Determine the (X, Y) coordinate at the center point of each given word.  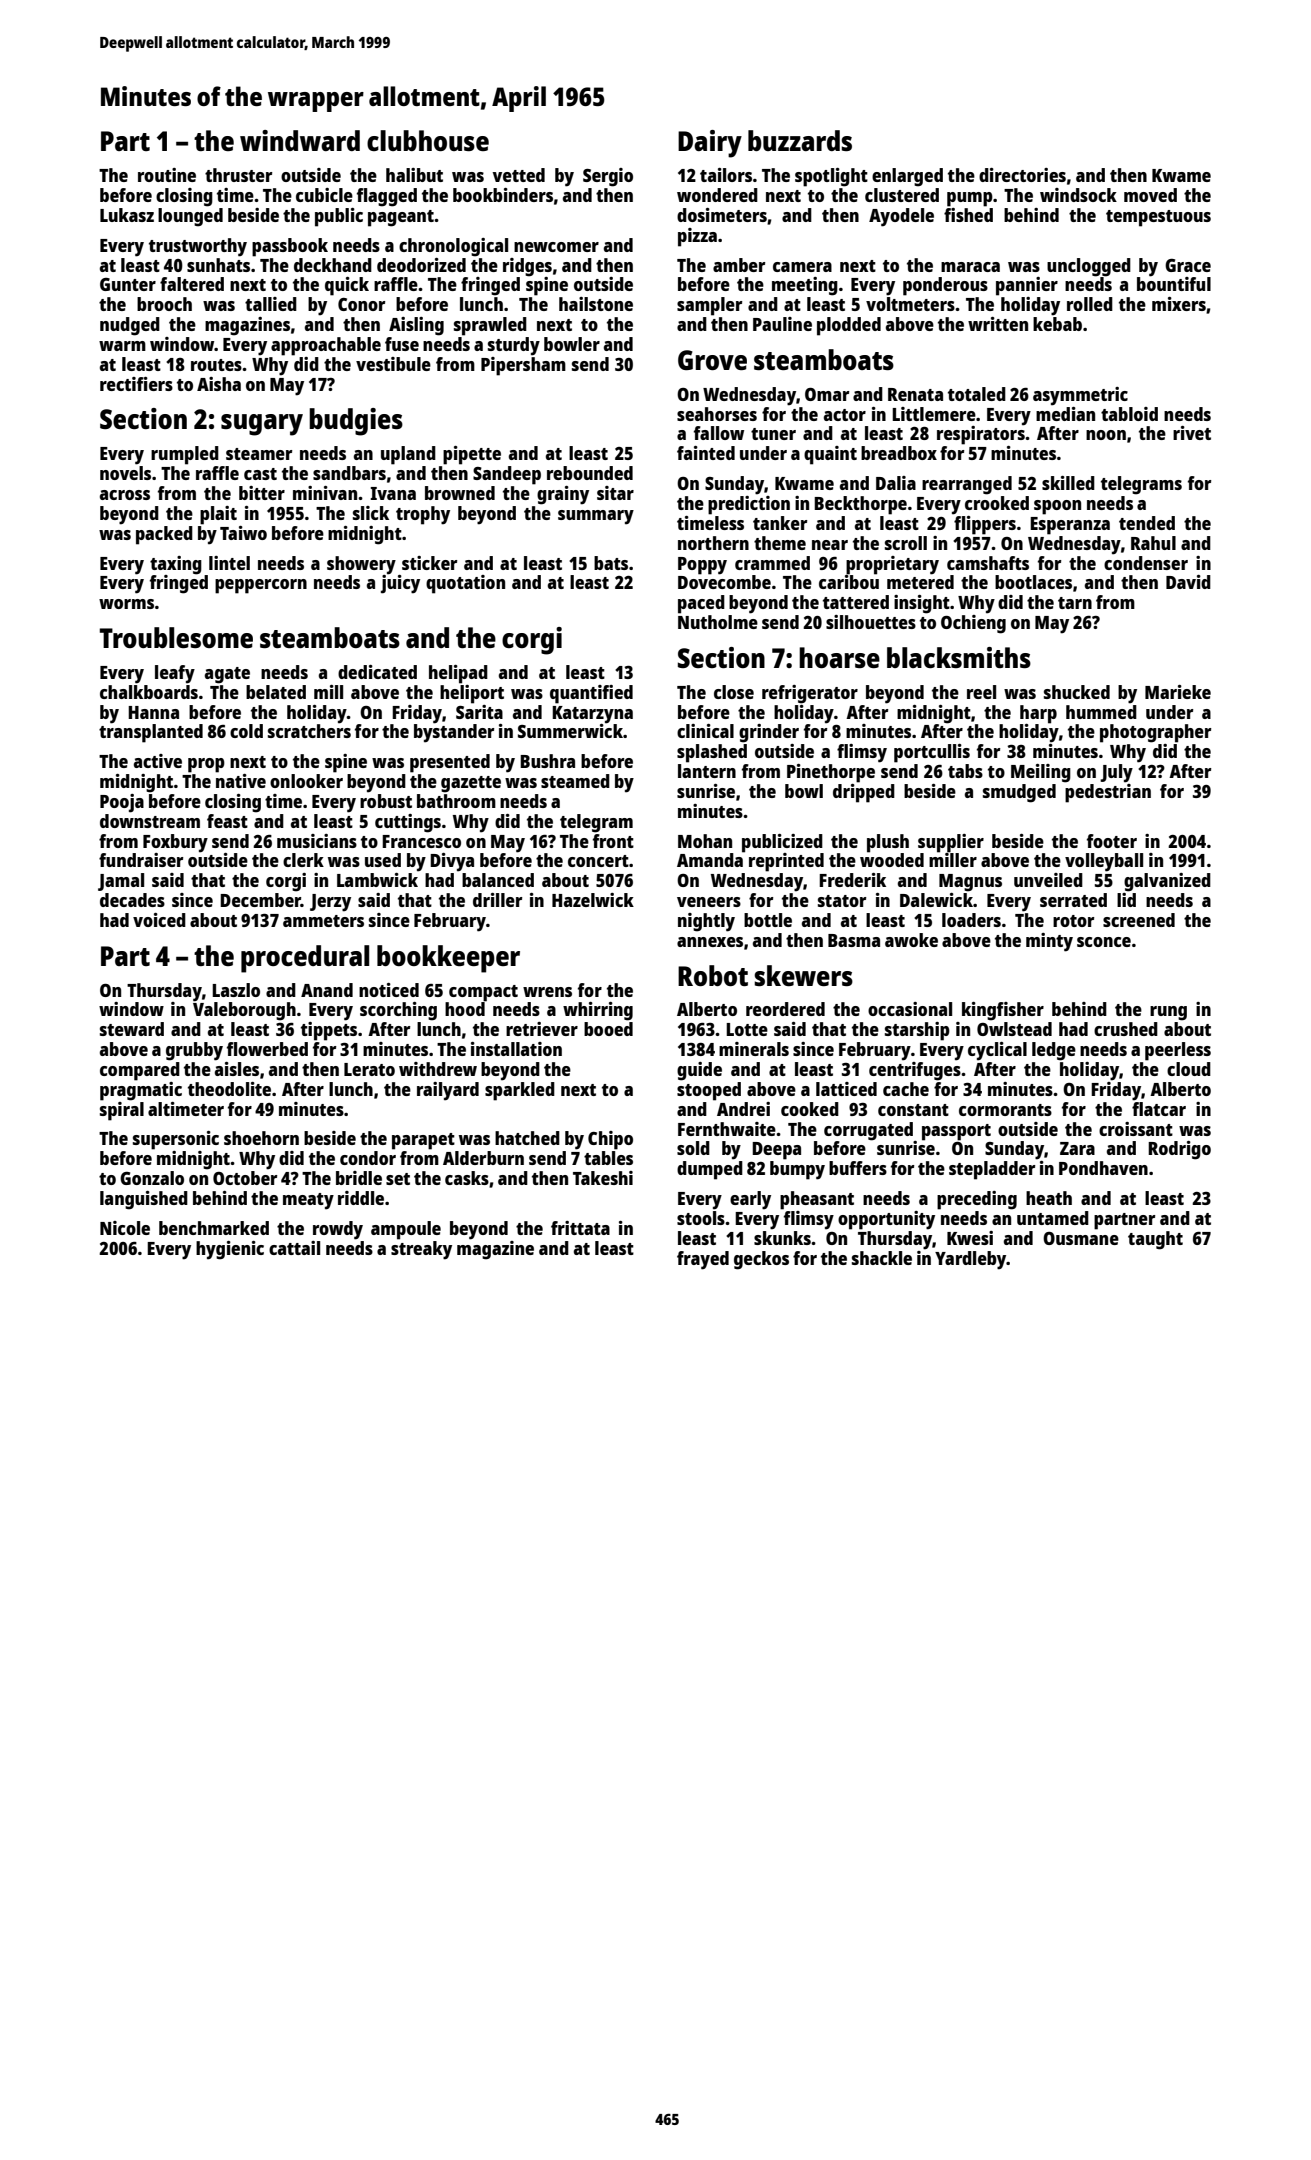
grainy (563, 495)
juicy (400, 584)
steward (132, 1029)
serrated (1073, 900)
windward (300, 140)
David (1188, 582)
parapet (423, 1141)
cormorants (1005, 1110)
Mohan (705, 841)
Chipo (610, 1140)
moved (1150, 195)
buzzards (800, 140)
